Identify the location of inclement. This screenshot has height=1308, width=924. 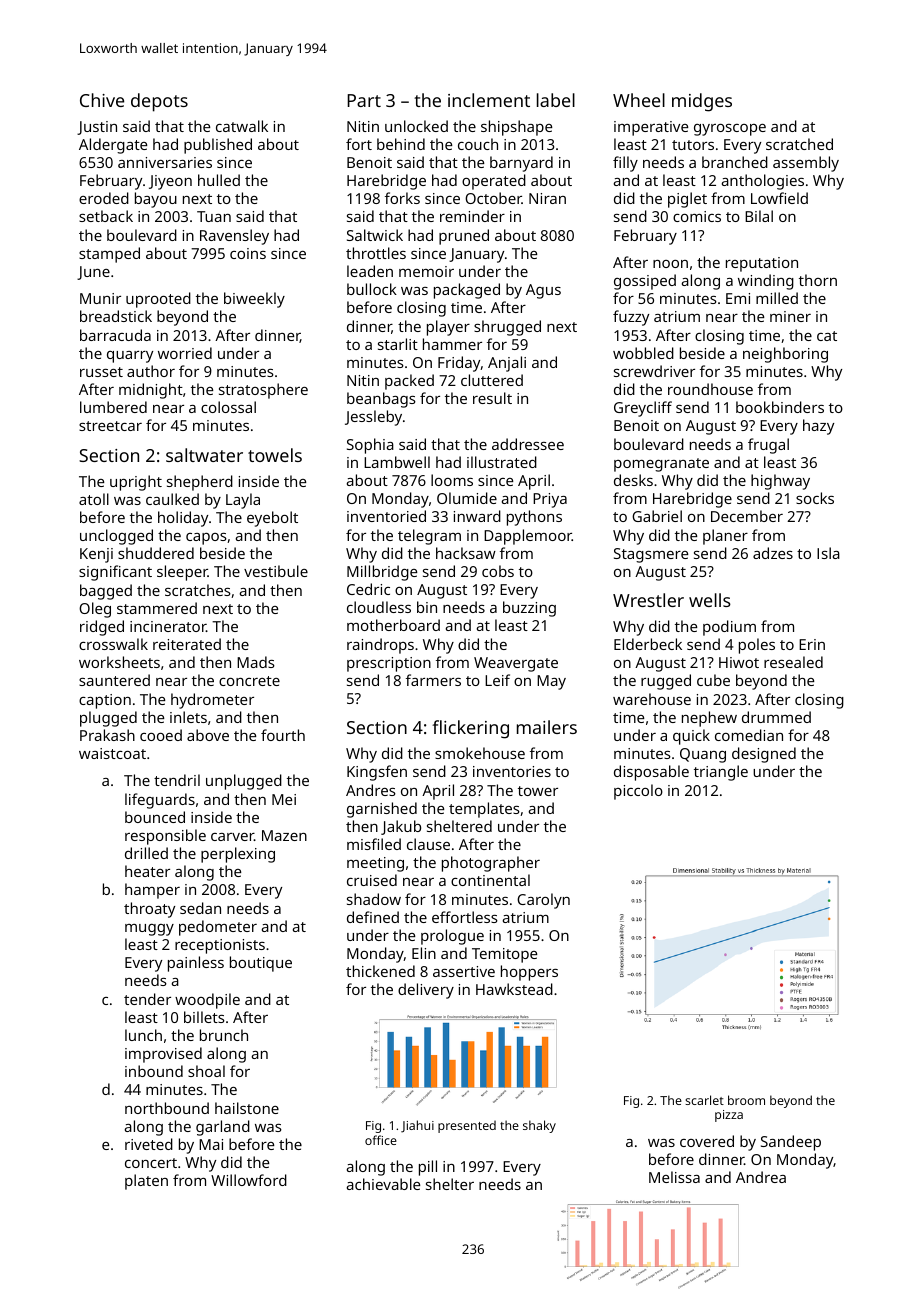
(489, 100).
